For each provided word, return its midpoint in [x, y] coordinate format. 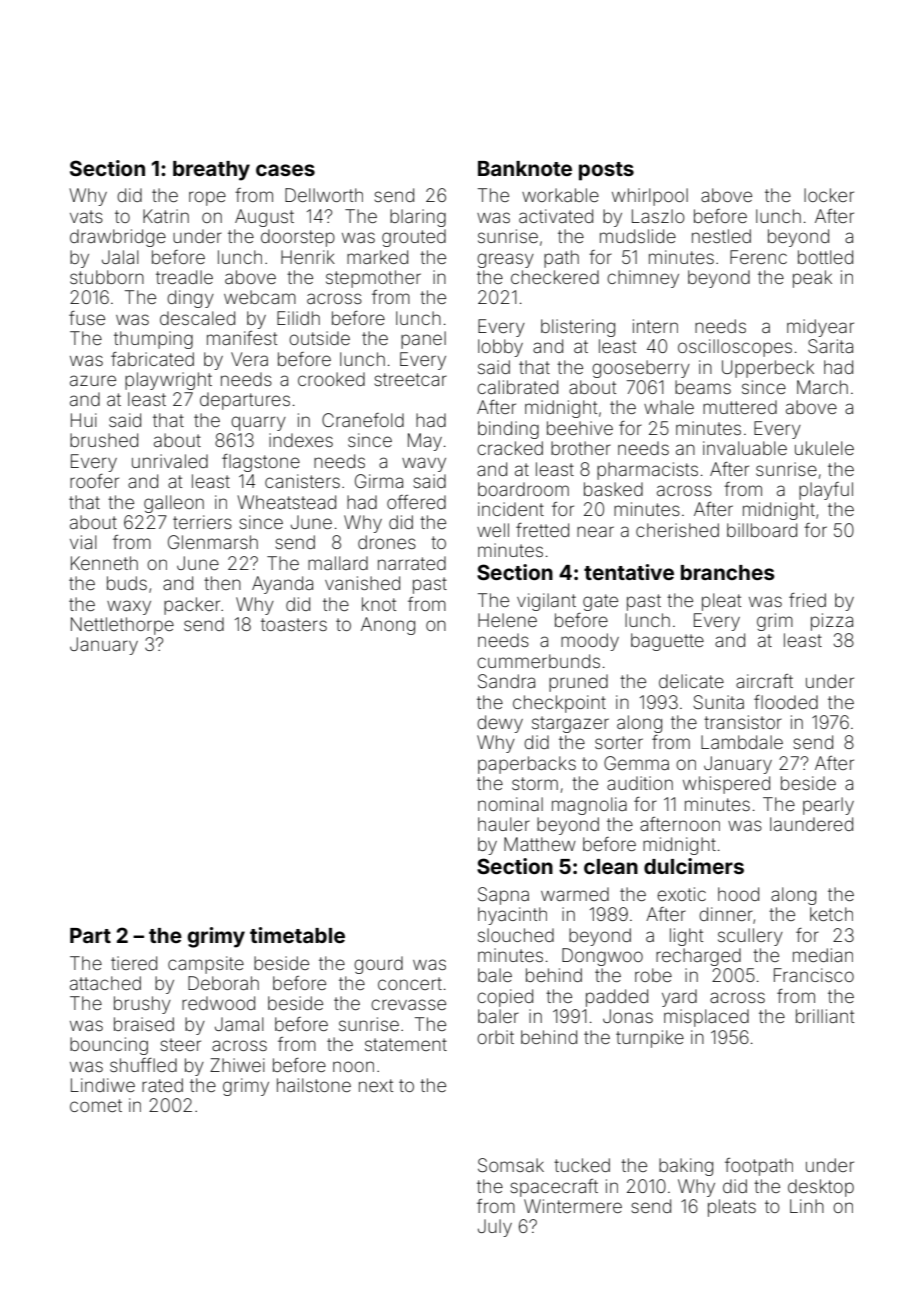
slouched [516, 935]
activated [556, 216]
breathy [211, 171]
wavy [424, 464]
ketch [831, 914]
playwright [168, 381]
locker [829, 195]
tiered [134, 963]
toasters [294, 624]
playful [826, 491]
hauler [504, 824]
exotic [681, 894]
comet [96, 1105]
